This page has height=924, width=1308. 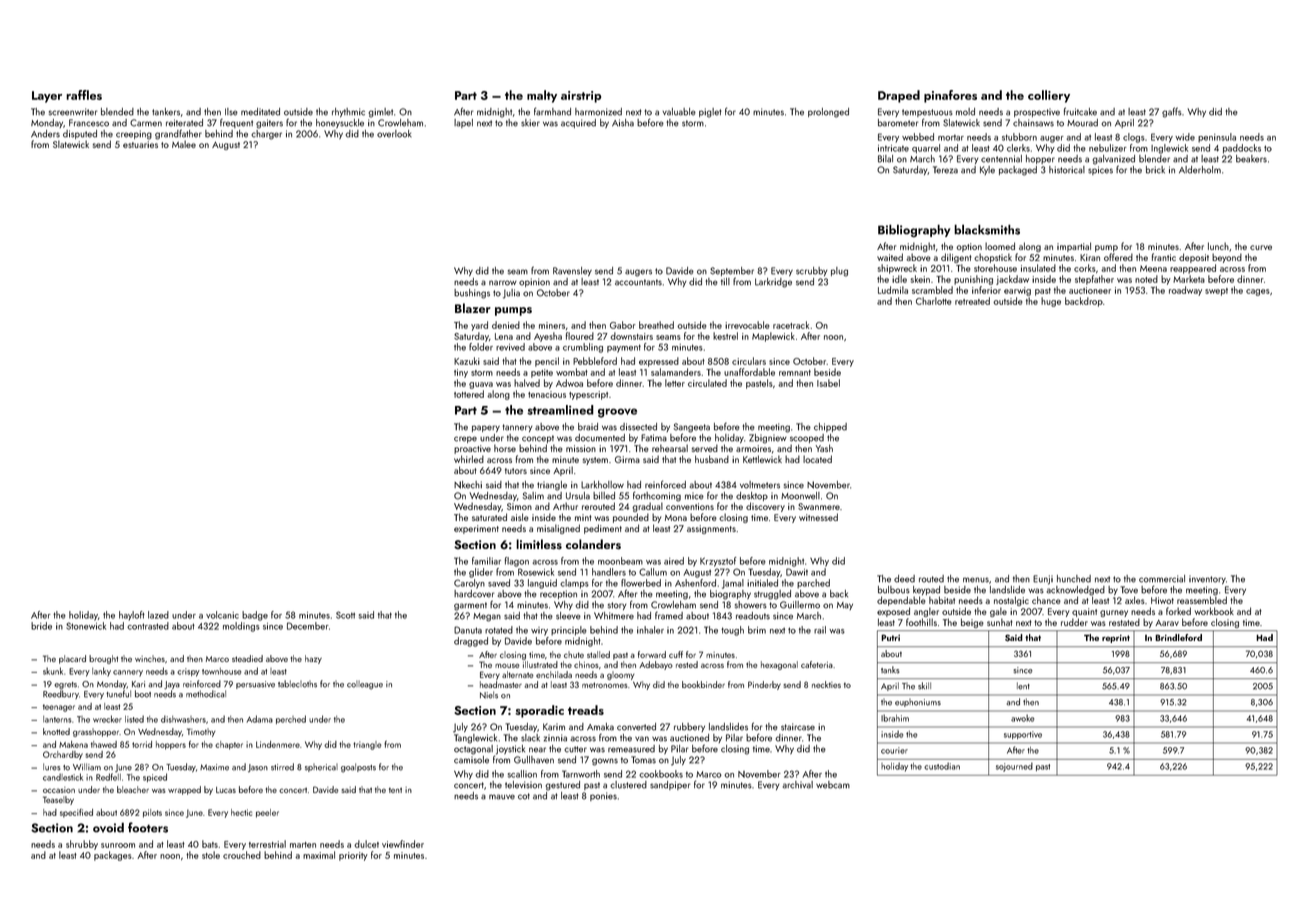 I want to click on sojourned, so click(x=1014, y=767).
